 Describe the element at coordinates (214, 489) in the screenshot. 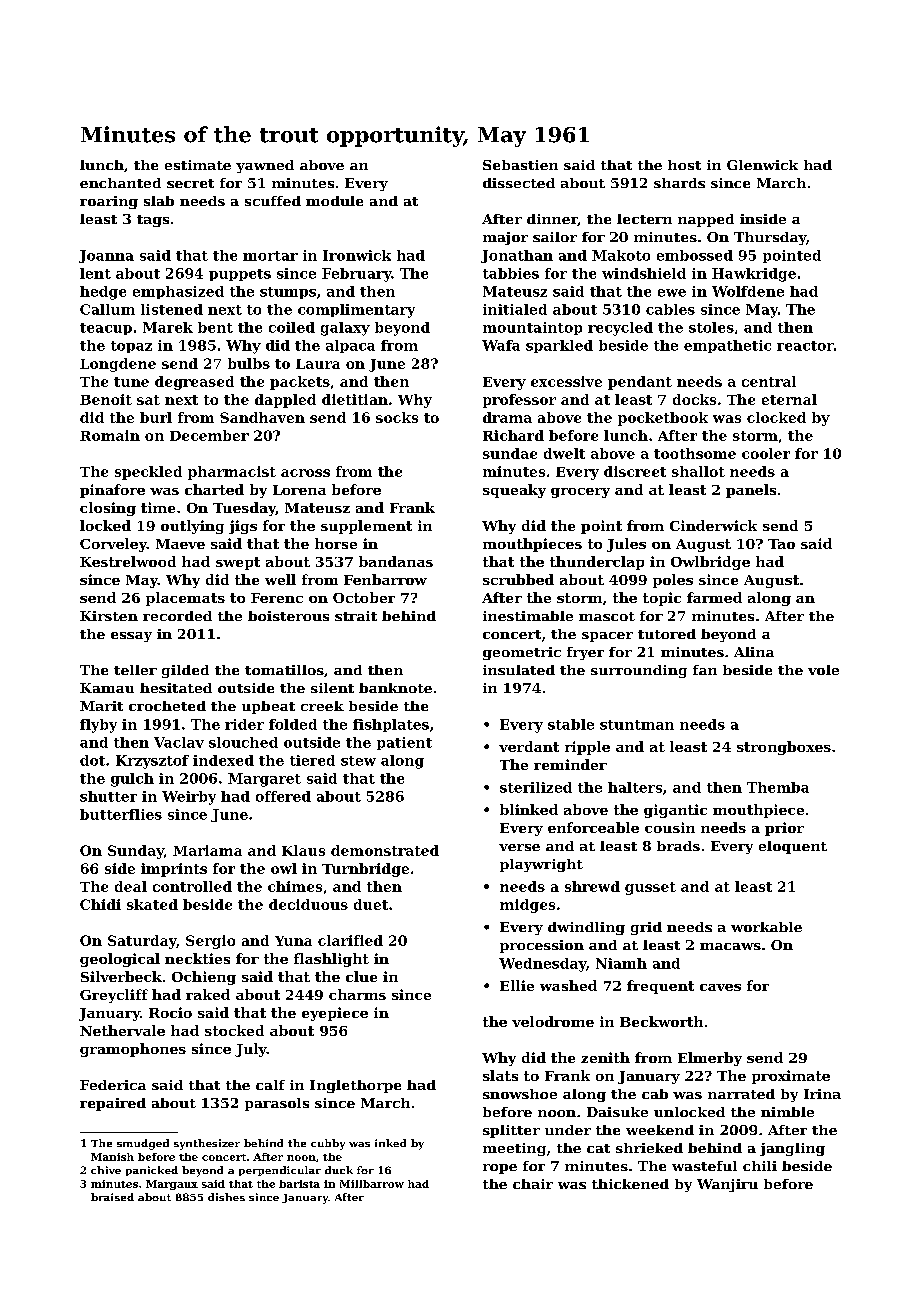

I see `charted` at that location.
